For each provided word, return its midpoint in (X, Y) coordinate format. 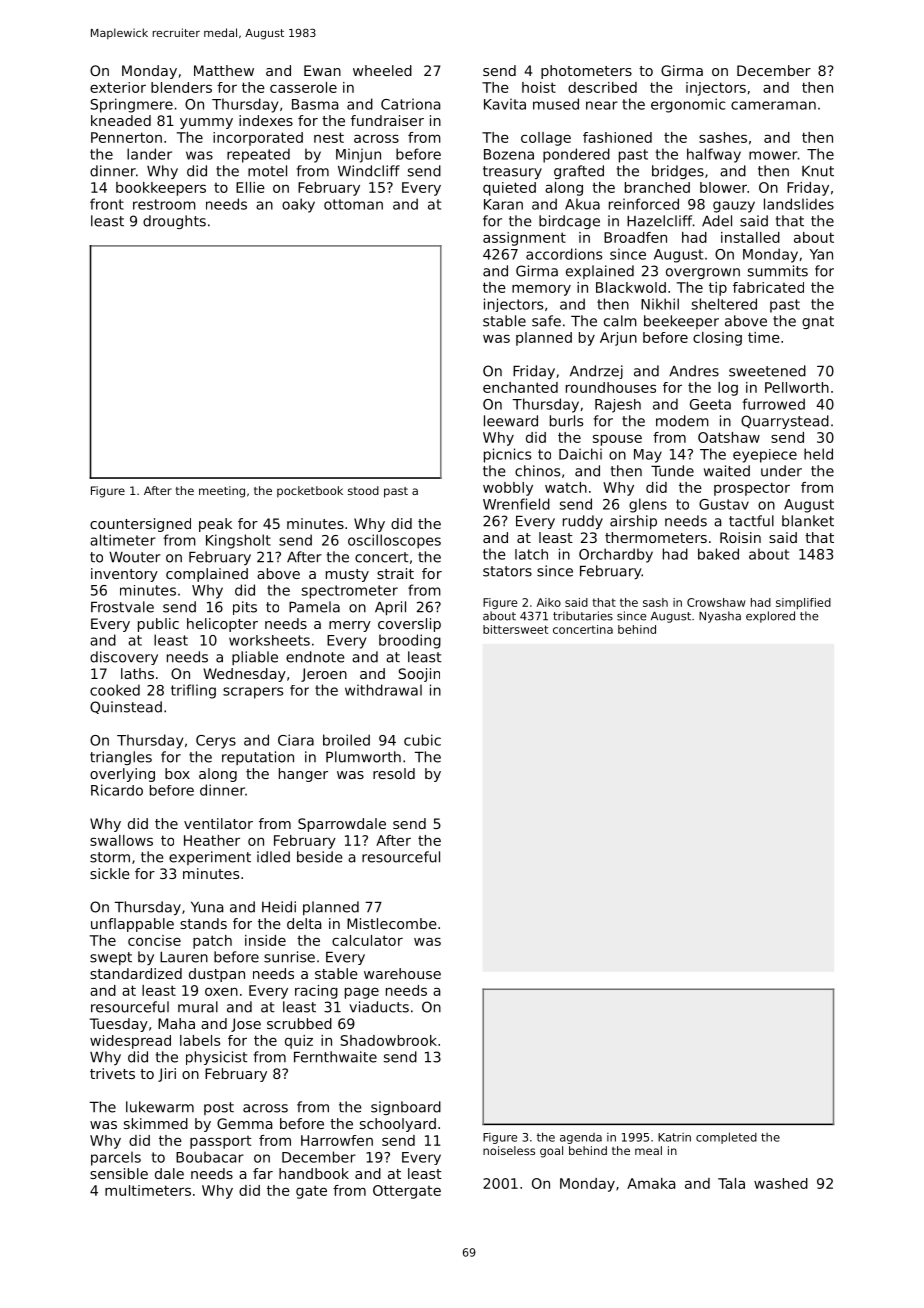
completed (726, 1138)
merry (350, 626)
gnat (818, 322)
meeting (222, 492)
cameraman (773, 105)
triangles (121, 758)
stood (363, 490)
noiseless (509, 1150)
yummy (206, 123)
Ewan (322, 70)
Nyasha (720, 617)
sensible (119, 1173)
